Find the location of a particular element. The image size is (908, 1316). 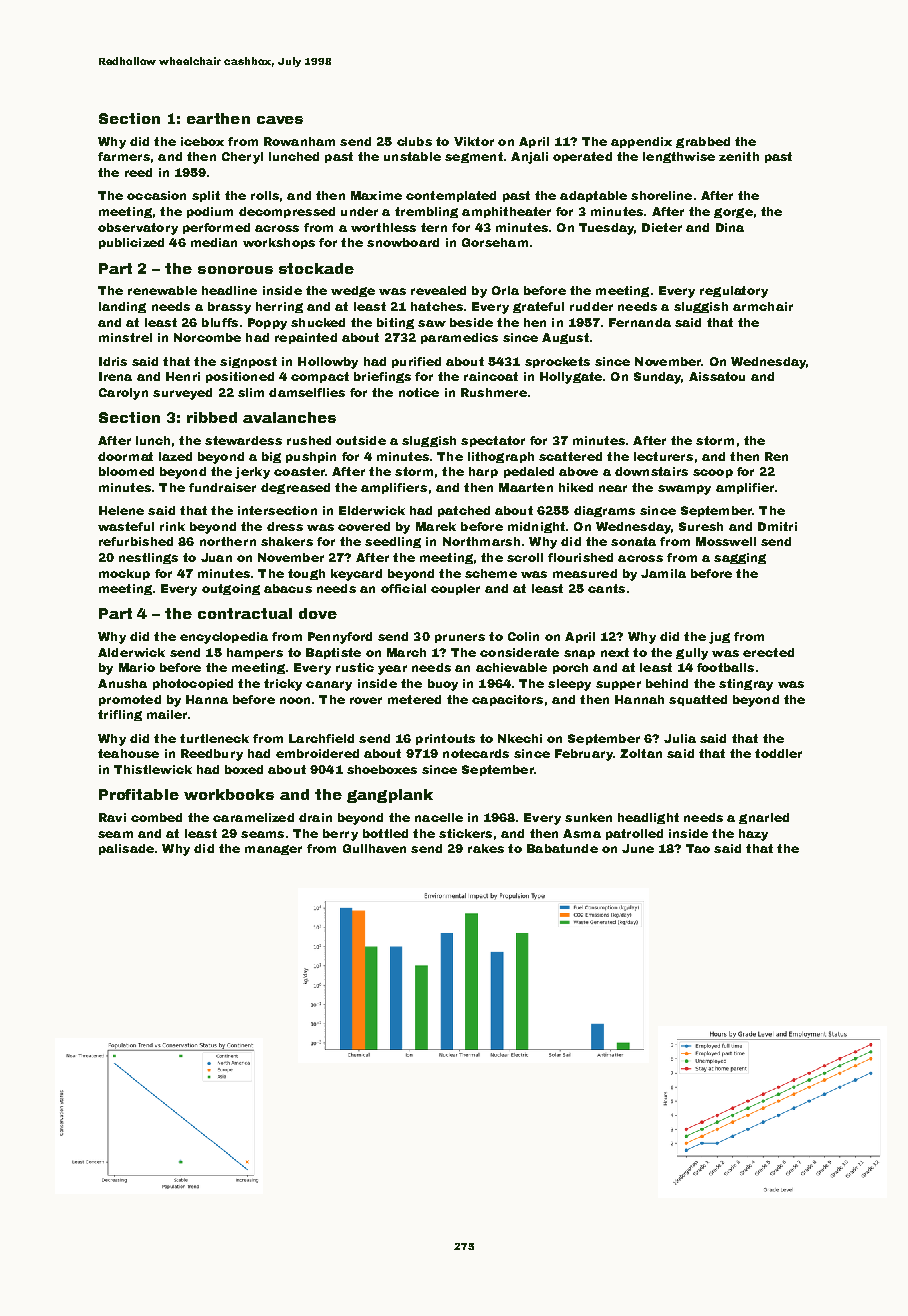

Irena is located at coordinates (115, 376).
